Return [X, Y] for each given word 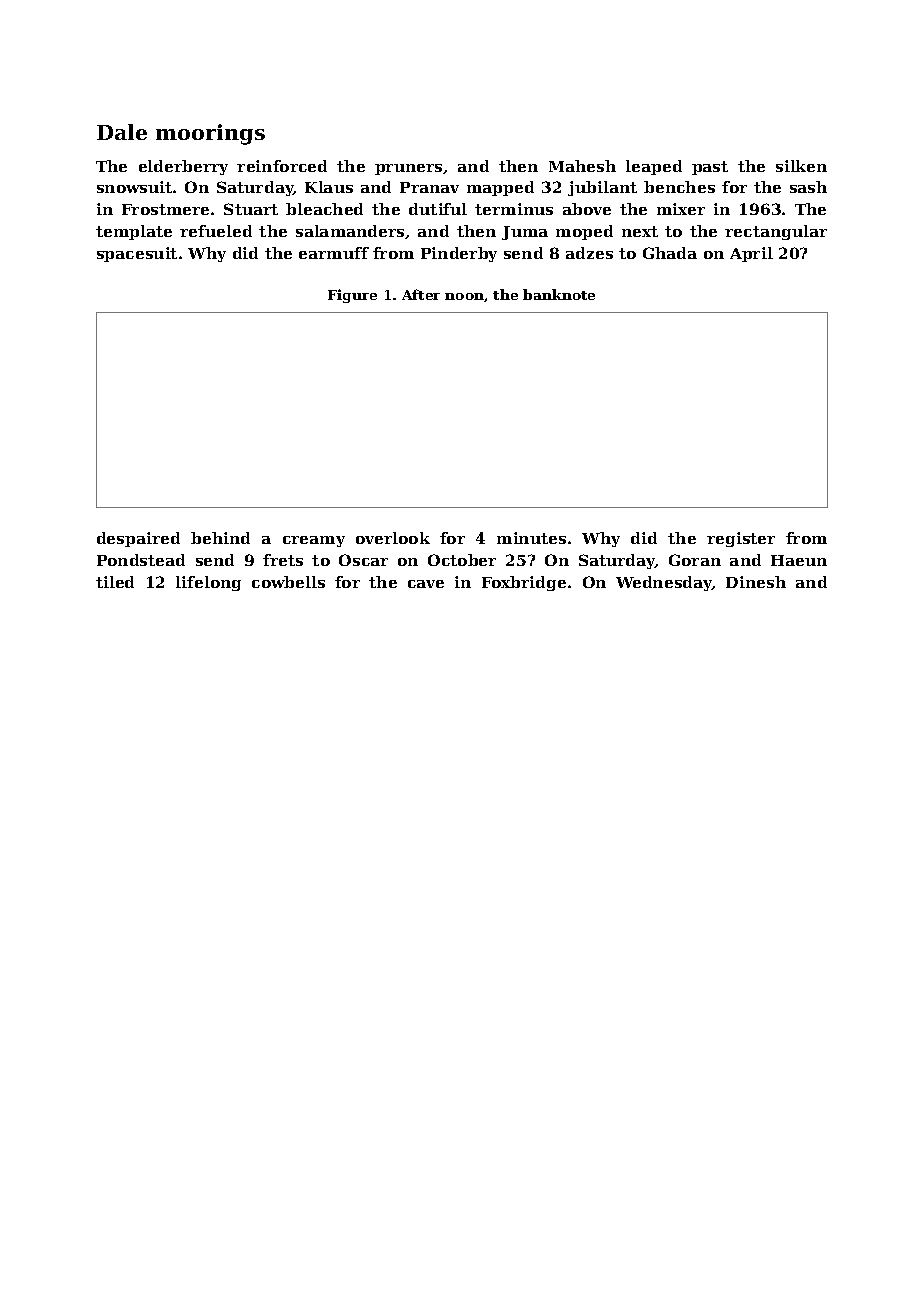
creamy [314, 541]
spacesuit [137, 254]
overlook [393, 538]
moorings [210, 134]
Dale [122, 132]
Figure [352, 296]
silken [801, 166]
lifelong [208, 583]
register [741, 539]
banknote [559, 294]
